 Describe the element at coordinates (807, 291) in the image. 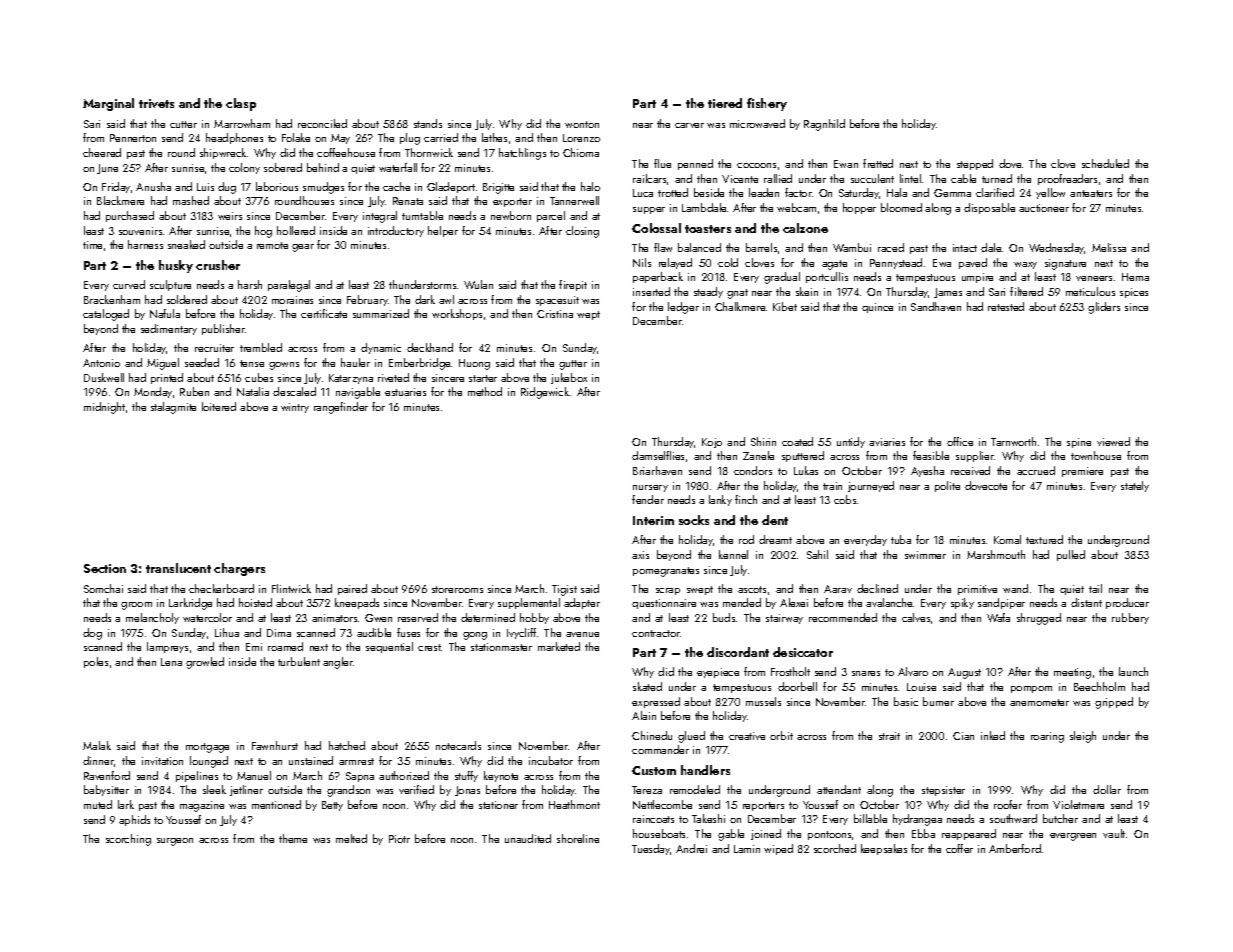

I see `skein` at that location.
